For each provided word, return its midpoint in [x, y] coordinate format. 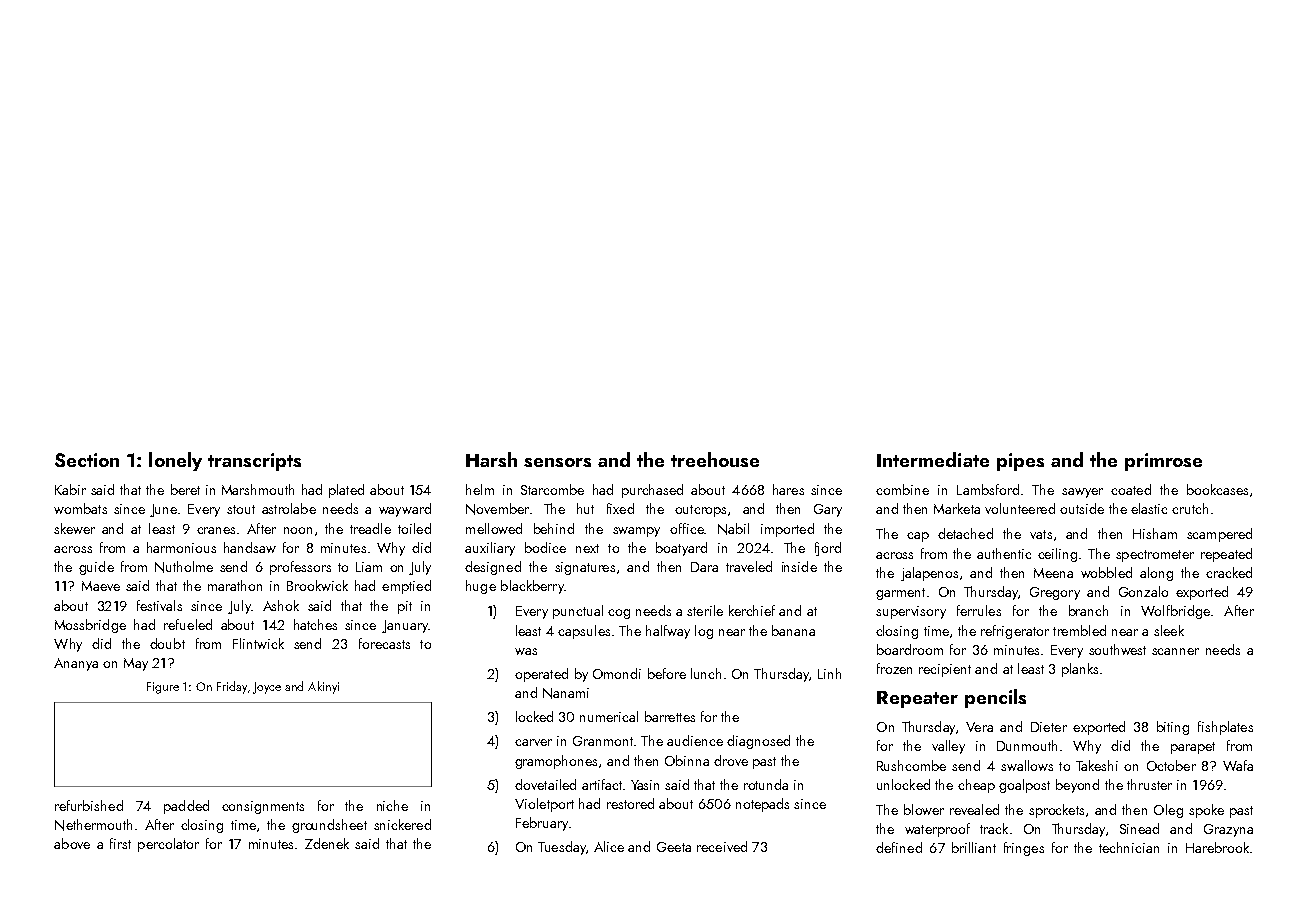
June [163, 510]
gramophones [556, 762]
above [72, 843]
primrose [1163, 462]
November [497, 509]
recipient [945, 670]
